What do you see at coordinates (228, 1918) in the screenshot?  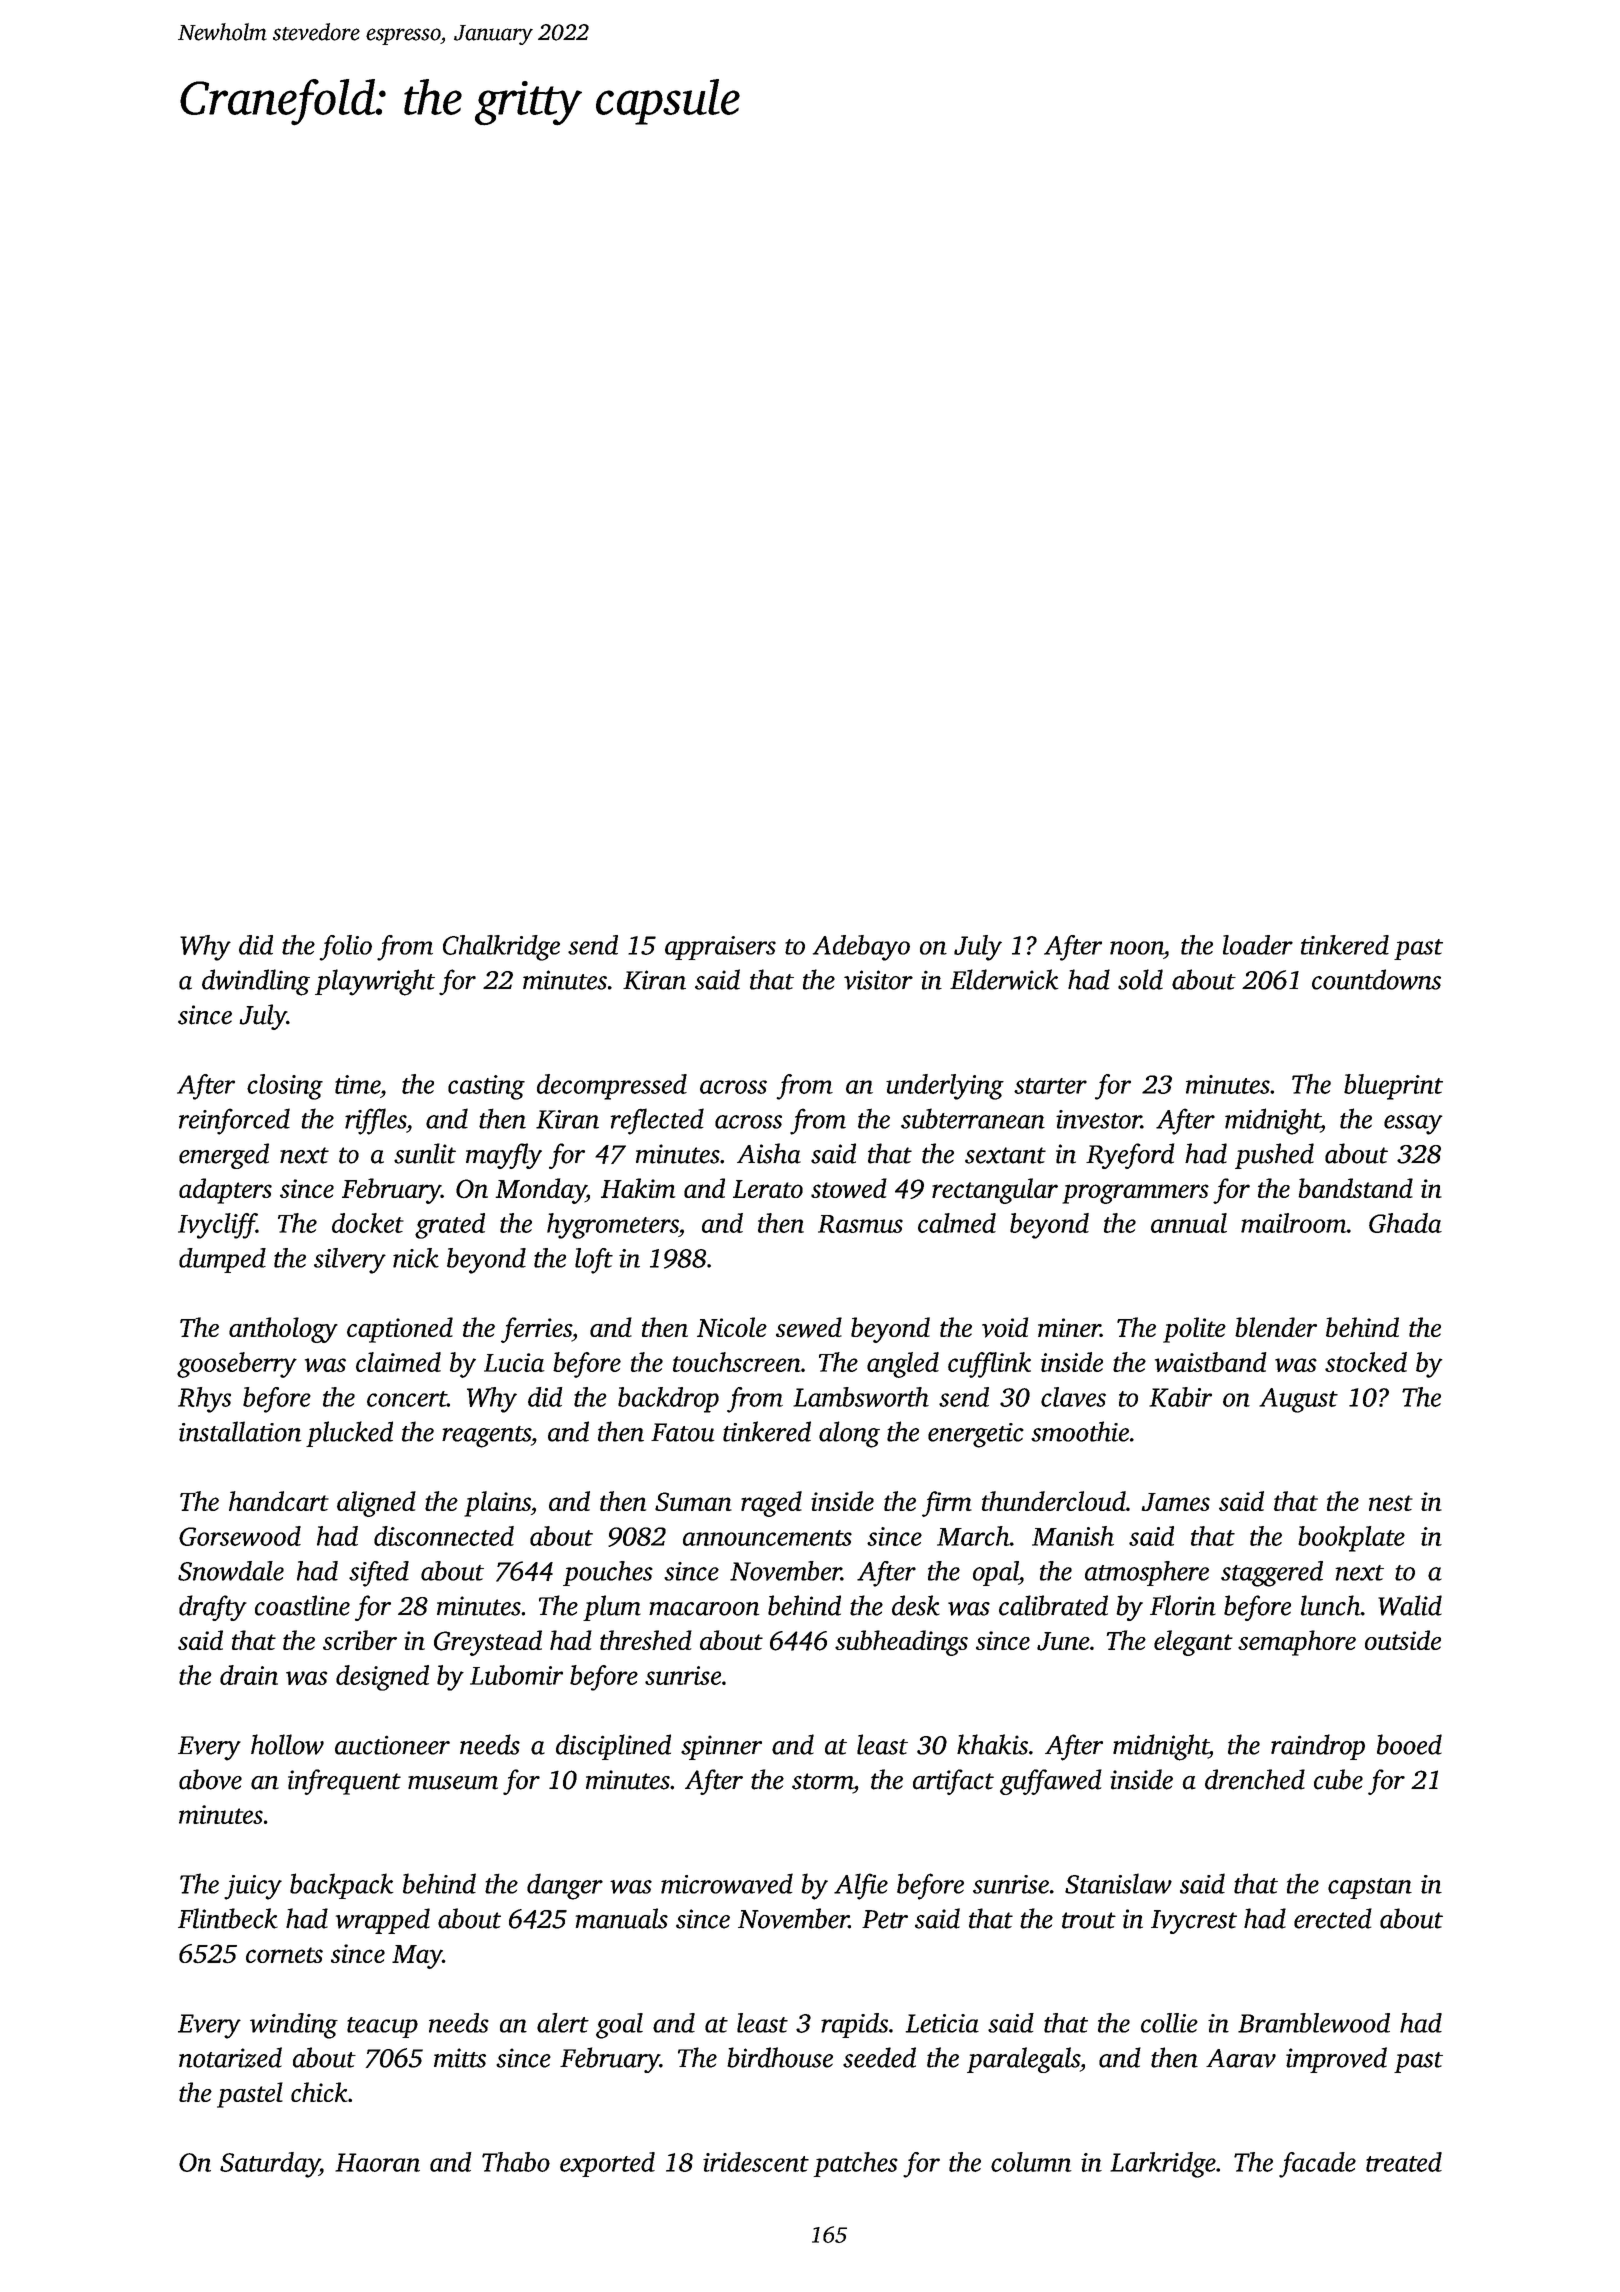 I see `Flintbeck` at bounding box center [228, 1918].
